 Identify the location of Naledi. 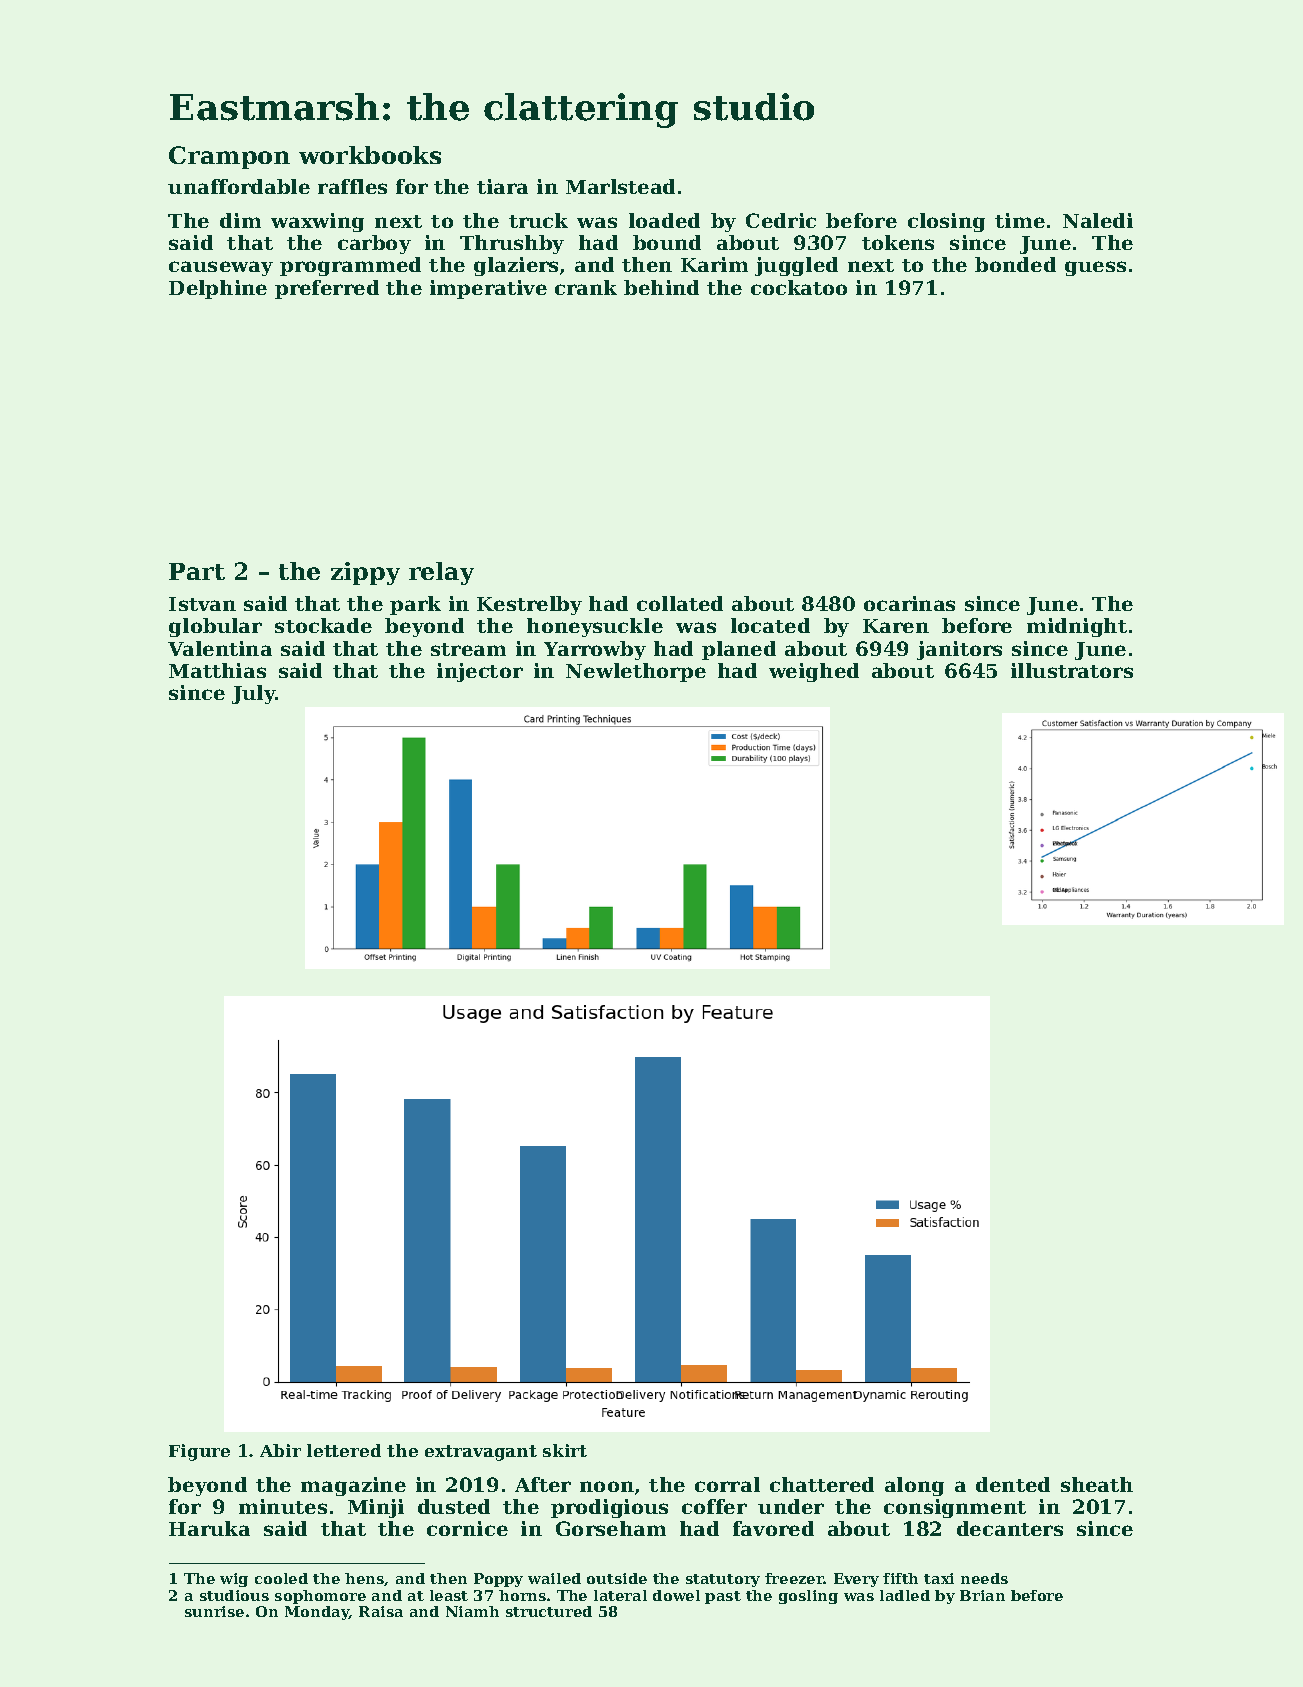
(1098, 220).
